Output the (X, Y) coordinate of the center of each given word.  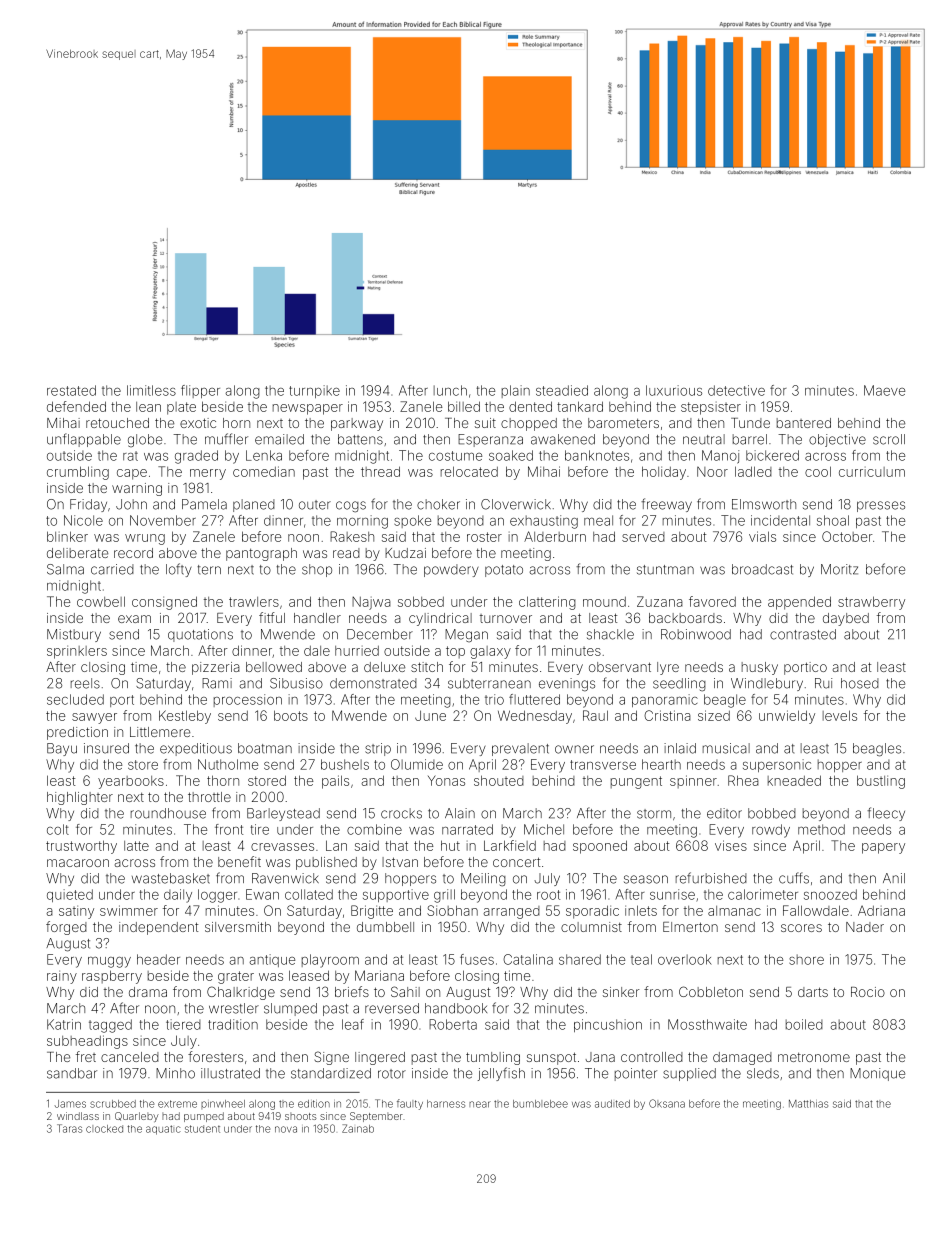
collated (309, 894)
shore (806, 959)
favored (712, 601)
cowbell (101, 601)
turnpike (314, 391)
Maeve (884, 390)
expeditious (196, 749)
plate (181, 408)
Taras (69, 1128)
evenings (567, 685)
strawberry (871, 603)
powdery (451, 570)
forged (66, 928)
